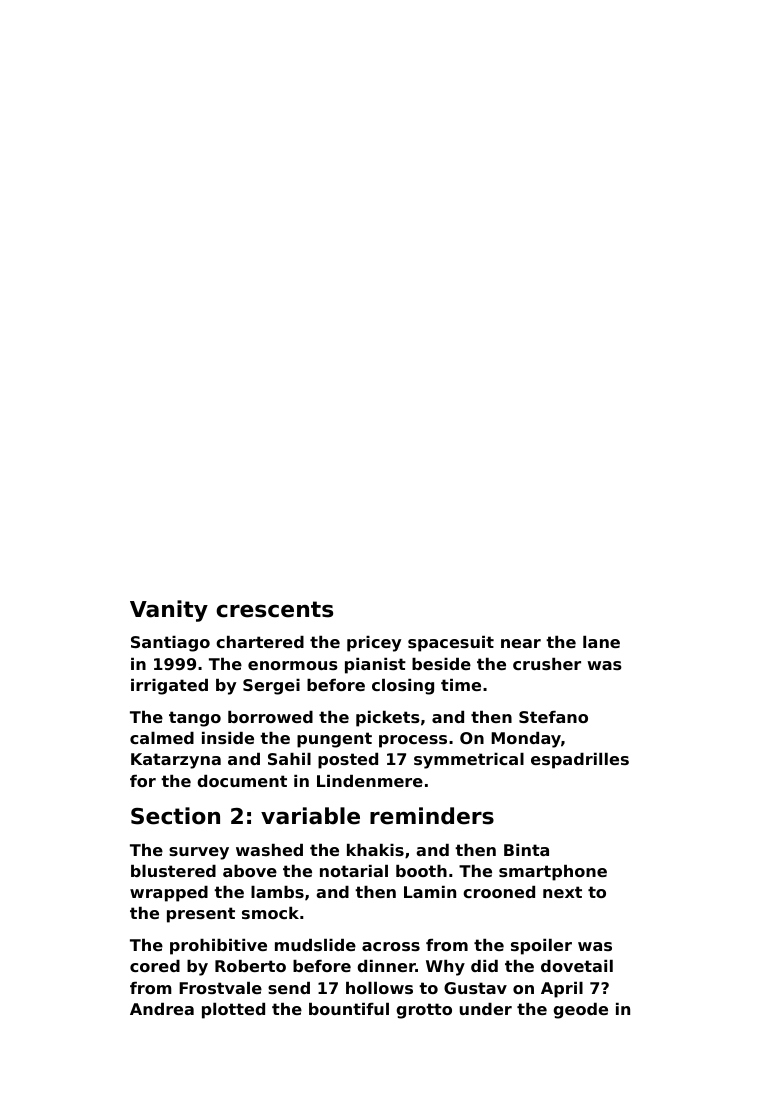  Describe the element at coordinates (162, 1009) in the image. I see `Andrea` at that location.
